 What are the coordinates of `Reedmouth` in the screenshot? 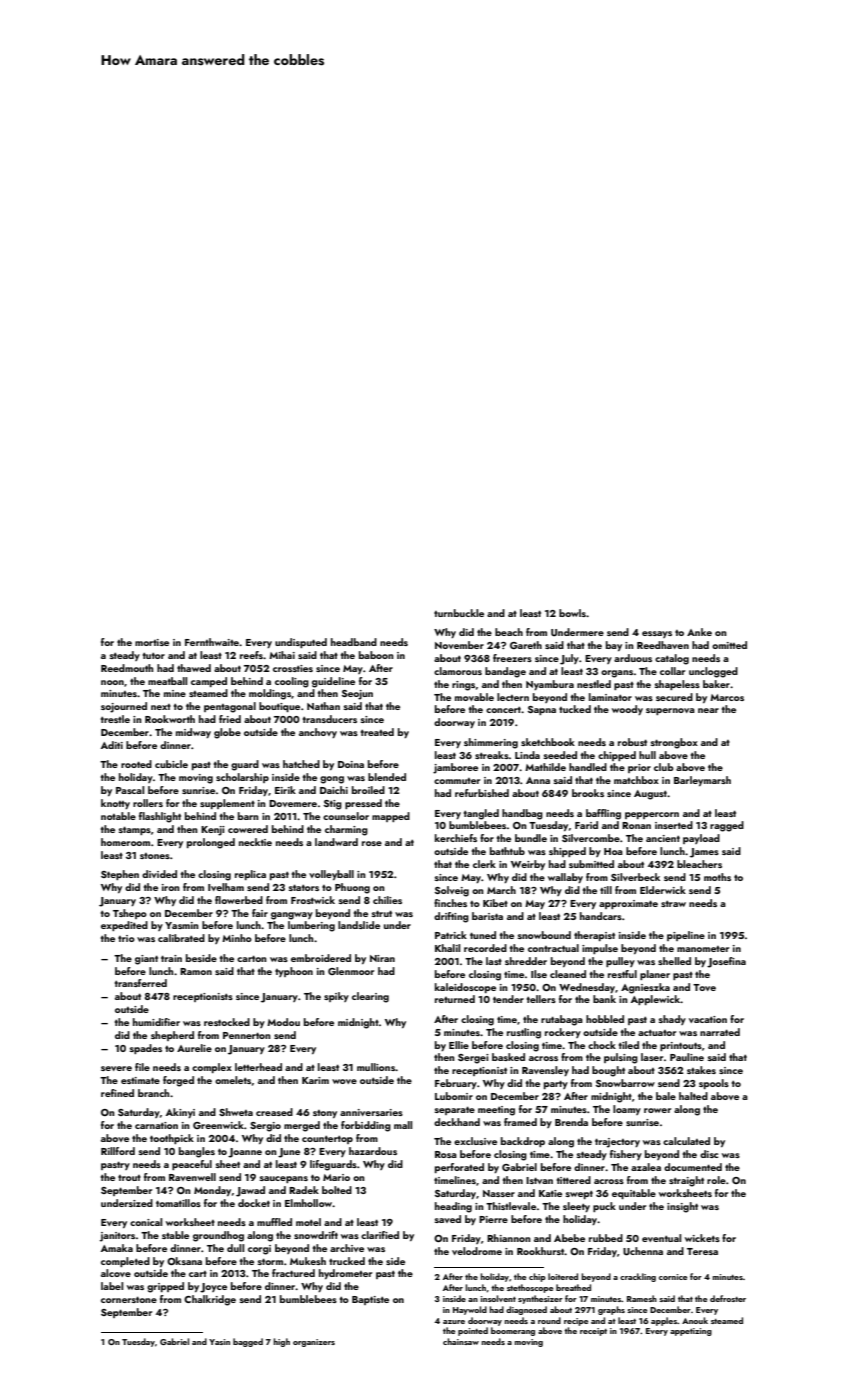 It's located at (127, 668).
